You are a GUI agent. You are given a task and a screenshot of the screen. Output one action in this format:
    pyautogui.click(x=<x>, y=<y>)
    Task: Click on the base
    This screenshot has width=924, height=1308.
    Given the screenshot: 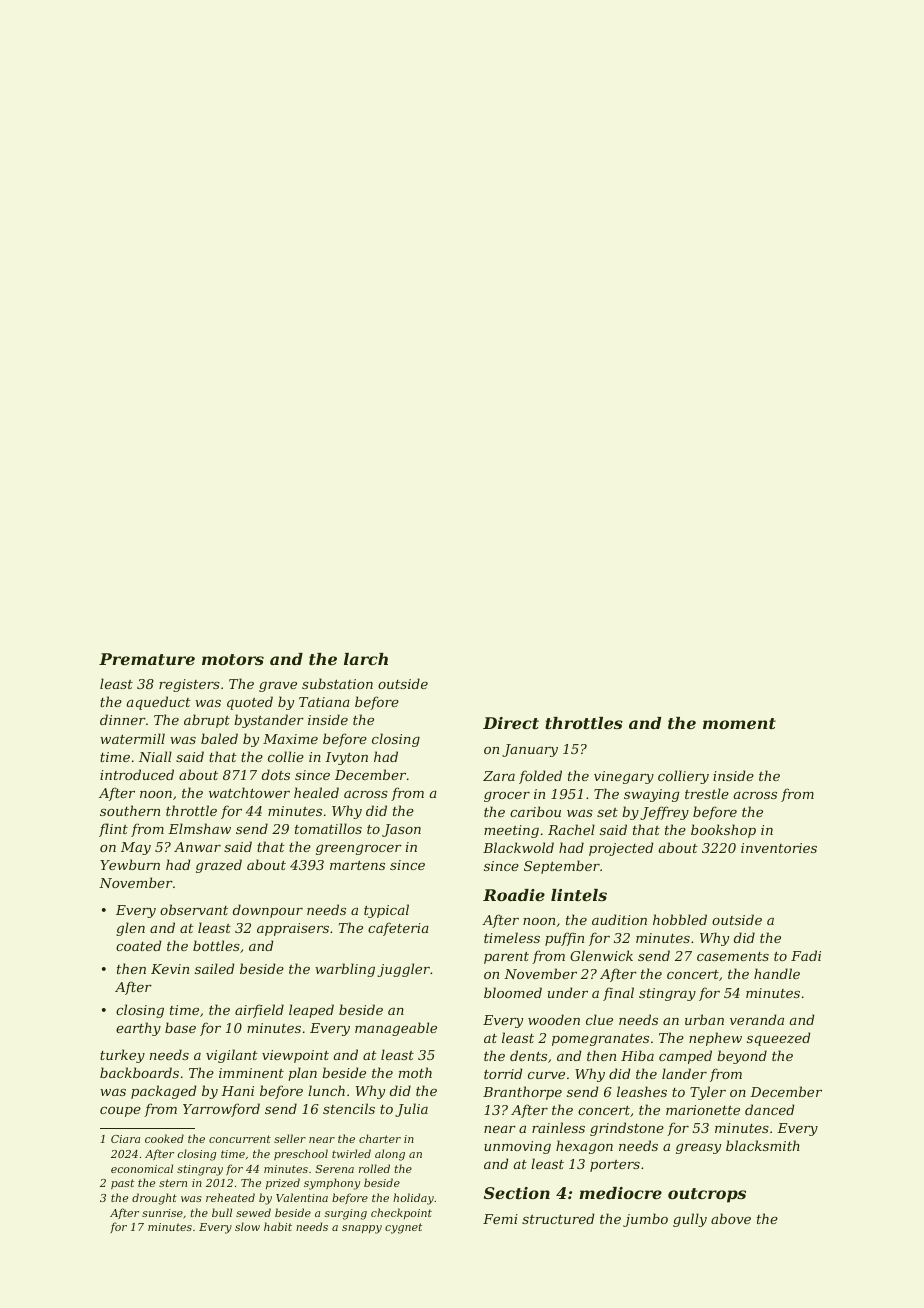 What is the action you would take?
    pyautogui.click(x=180, y=1027)
